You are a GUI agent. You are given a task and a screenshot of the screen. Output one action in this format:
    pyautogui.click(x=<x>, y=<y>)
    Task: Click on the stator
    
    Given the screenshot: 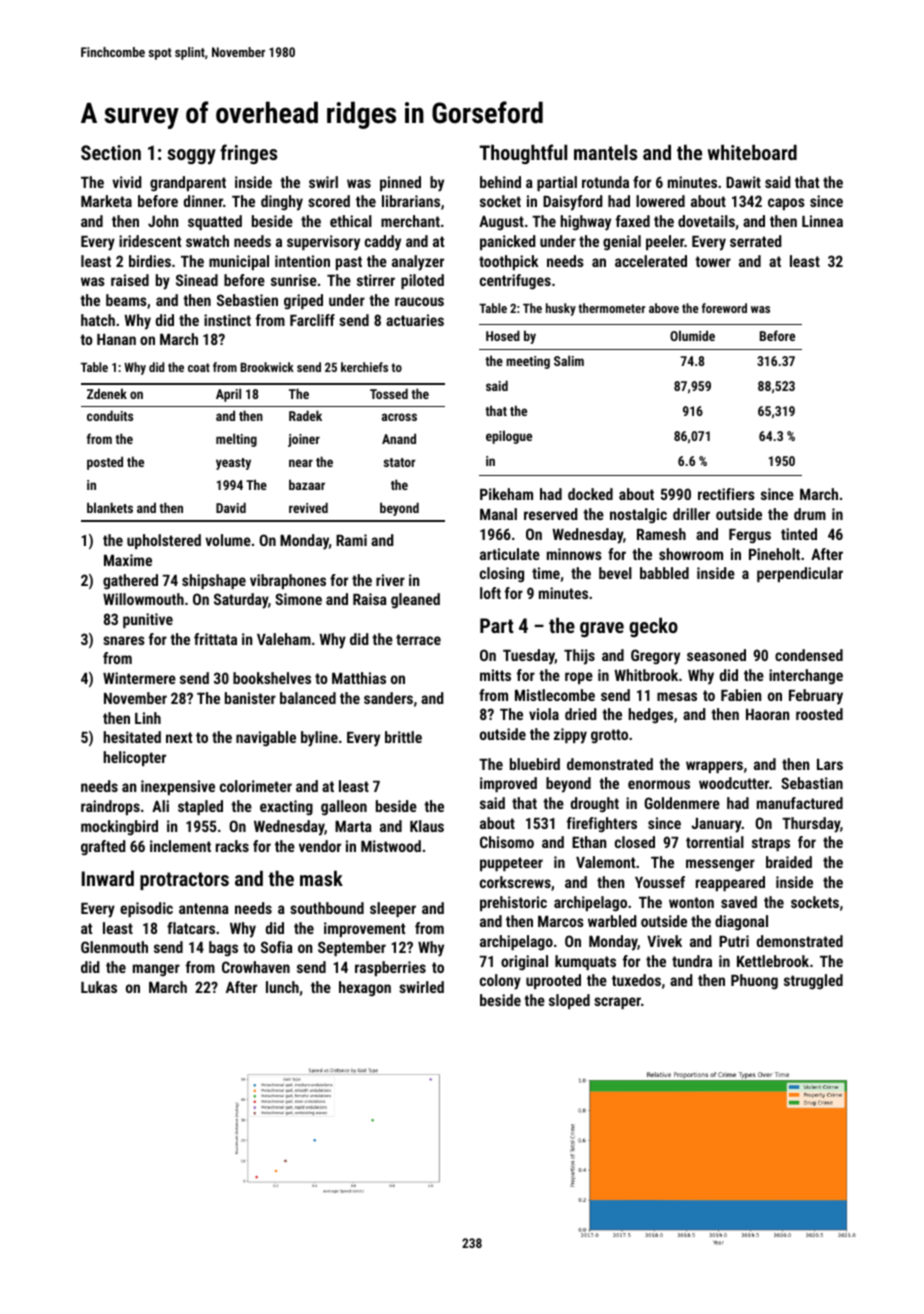 What is the action you would take?
    pyautogui.click(x=400, y=462)
